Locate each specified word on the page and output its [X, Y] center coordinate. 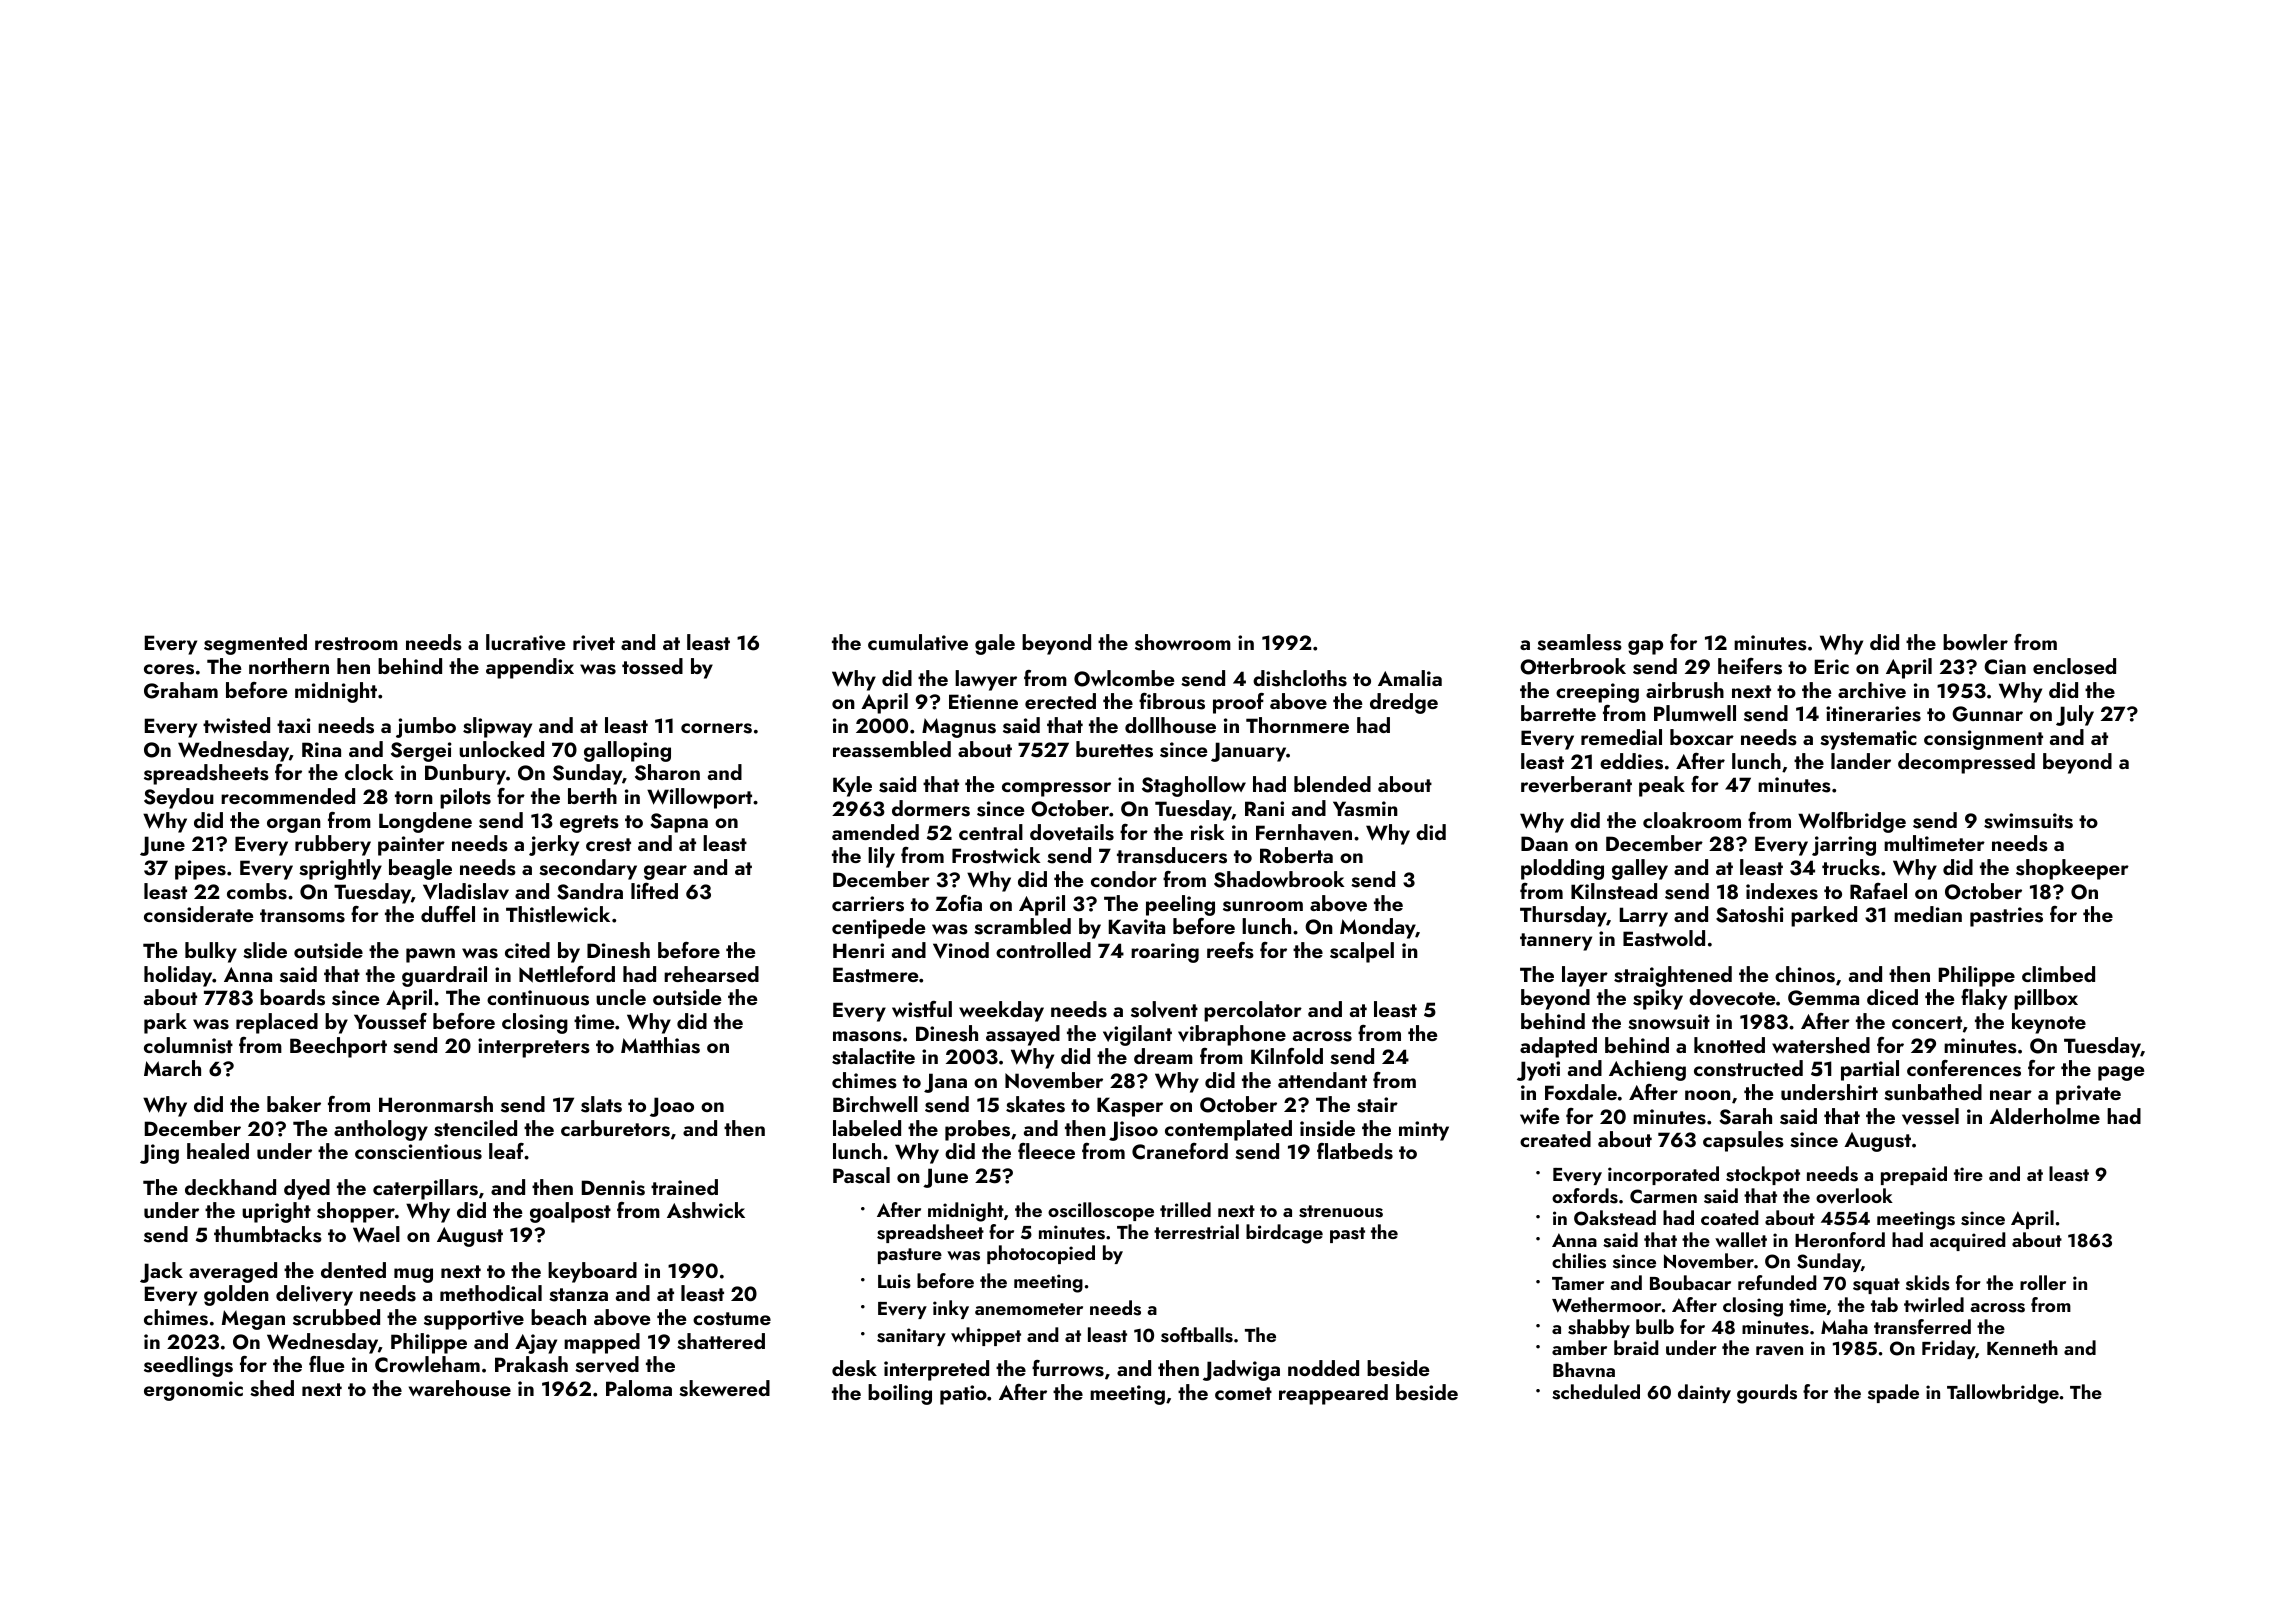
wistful [922, 1009]
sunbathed [1933, 1092]
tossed [652, 666]
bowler [1975, 642]
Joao [672, 1107]
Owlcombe [1124, 678]
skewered [724, 1388]
